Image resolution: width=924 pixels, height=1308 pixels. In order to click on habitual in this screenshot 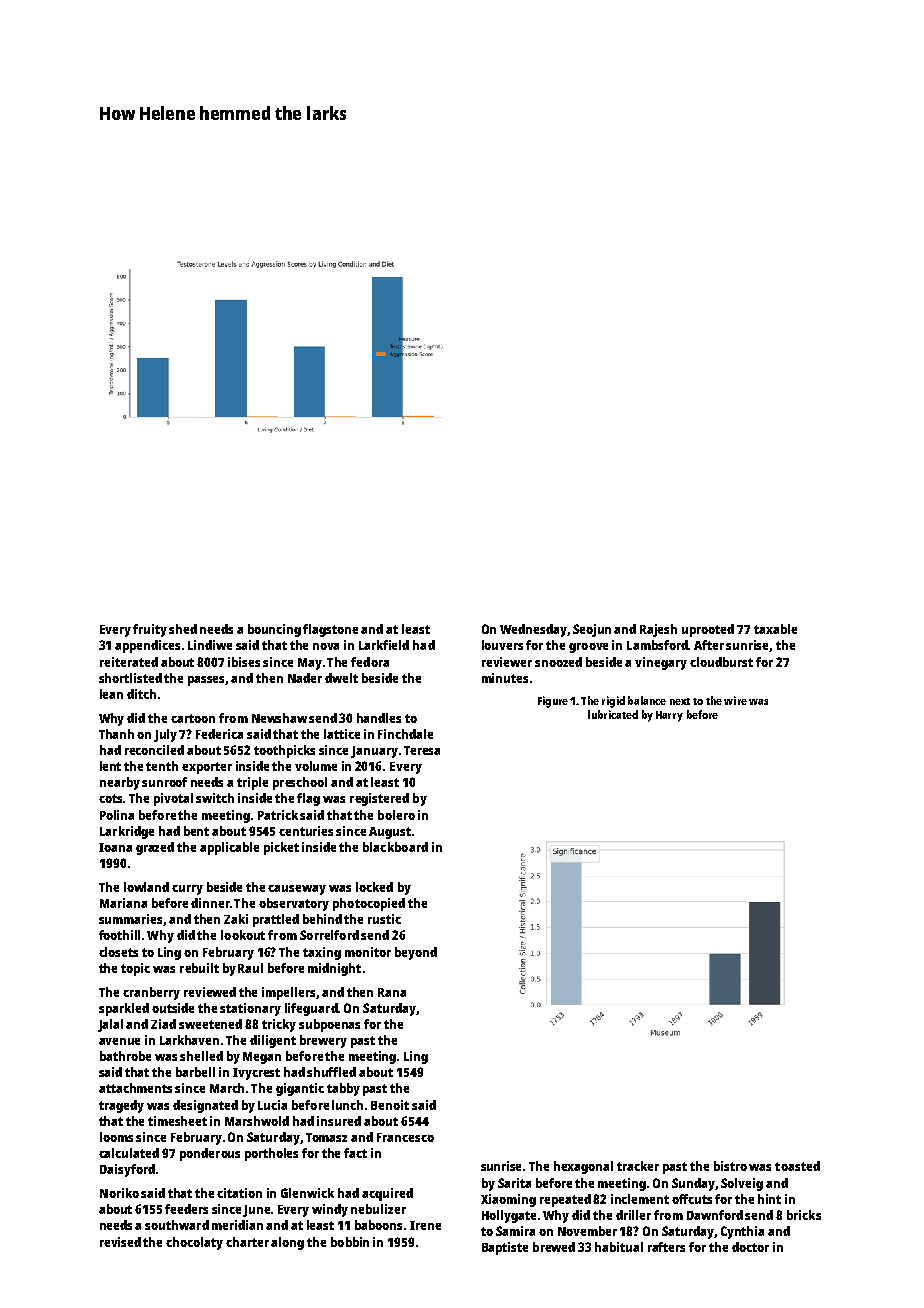, I will do `click(619, 1247)`.
